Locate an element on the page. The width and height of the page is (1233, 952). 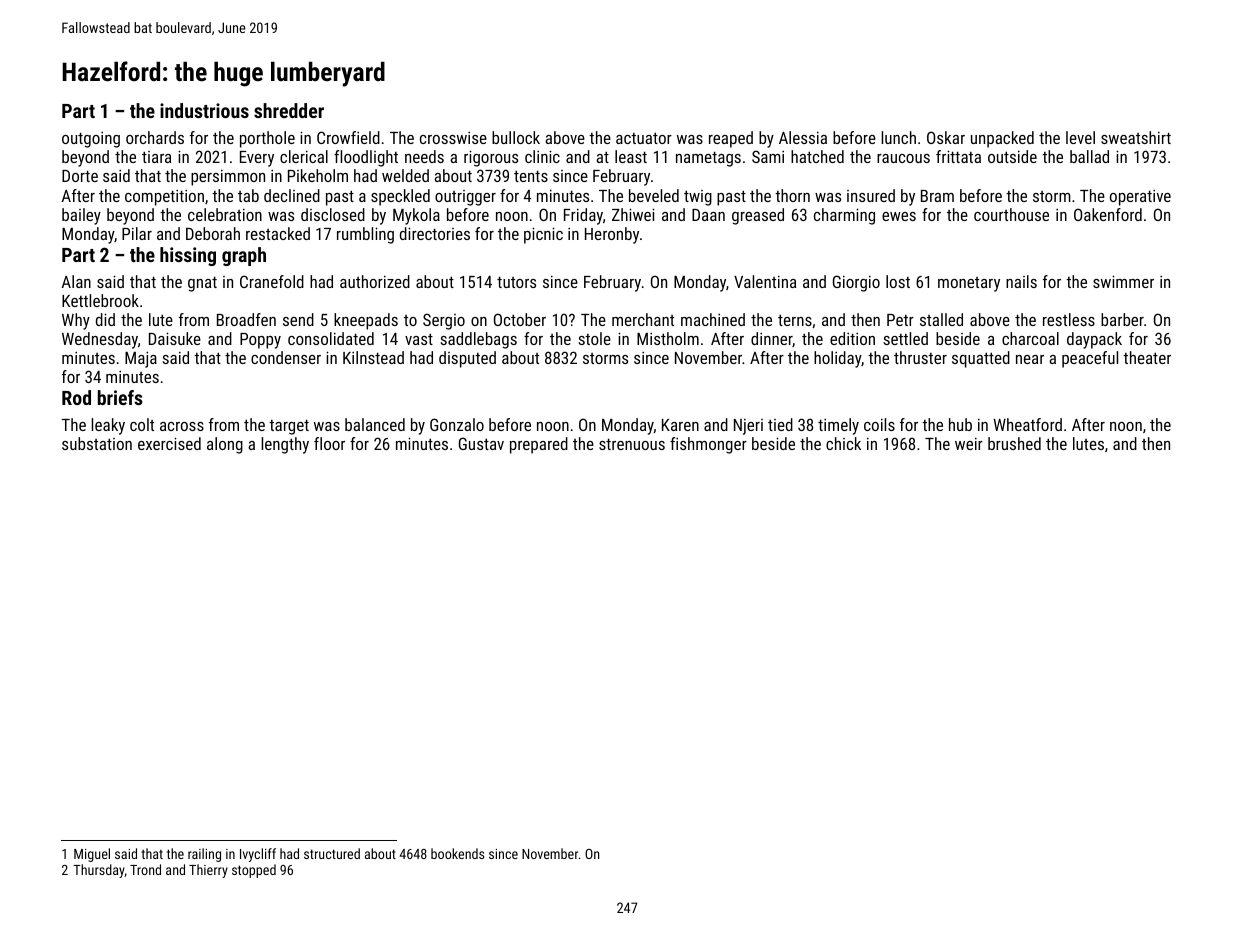
prepared is located at coordinates (539, 445).
